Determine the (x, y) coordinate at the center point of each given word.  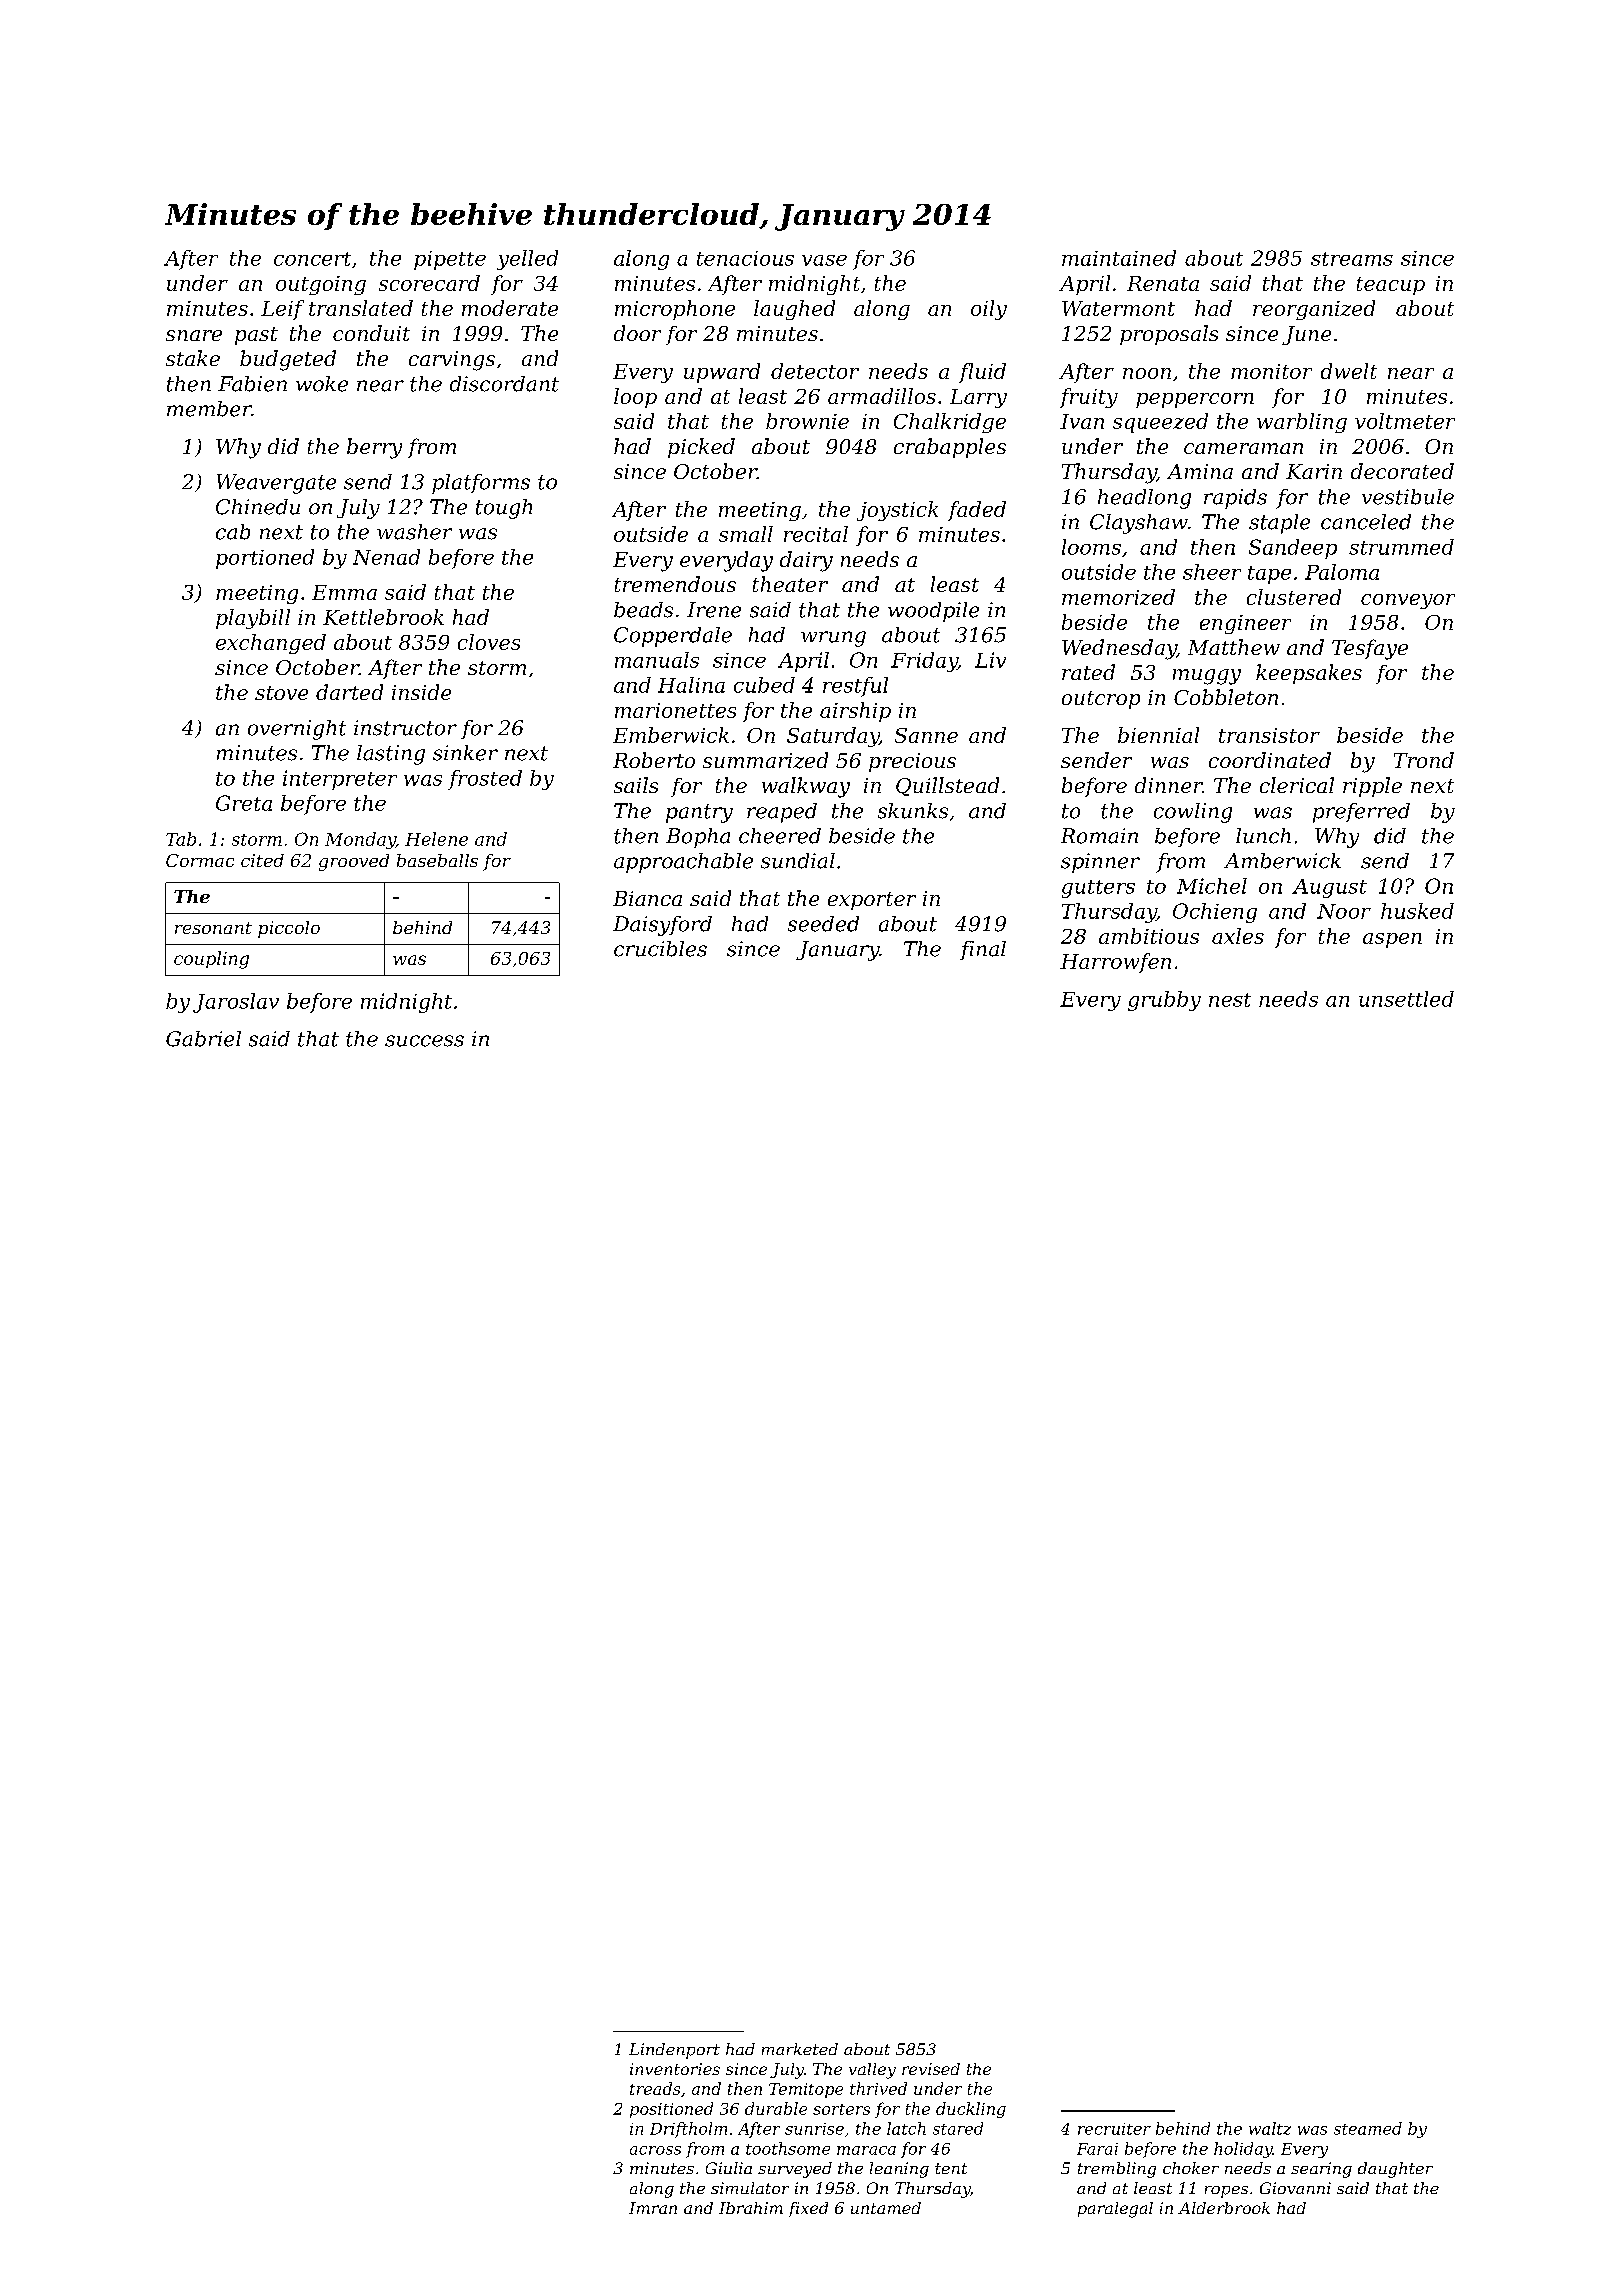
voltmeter (1405, 421)
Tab (181, 839)
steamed (1368, 2128)
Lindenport (674, 2051)
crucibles (660, 949)
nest (1230, 1000)
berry (374, 448)
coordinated (1270, 760)
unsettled (1406, 999)
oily (989, 310)
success (424, 1041)
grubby (1164, 1001)
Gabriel (203, 1039)
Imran (653, 2208)
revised (931, 2069)
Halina (691, 685)
